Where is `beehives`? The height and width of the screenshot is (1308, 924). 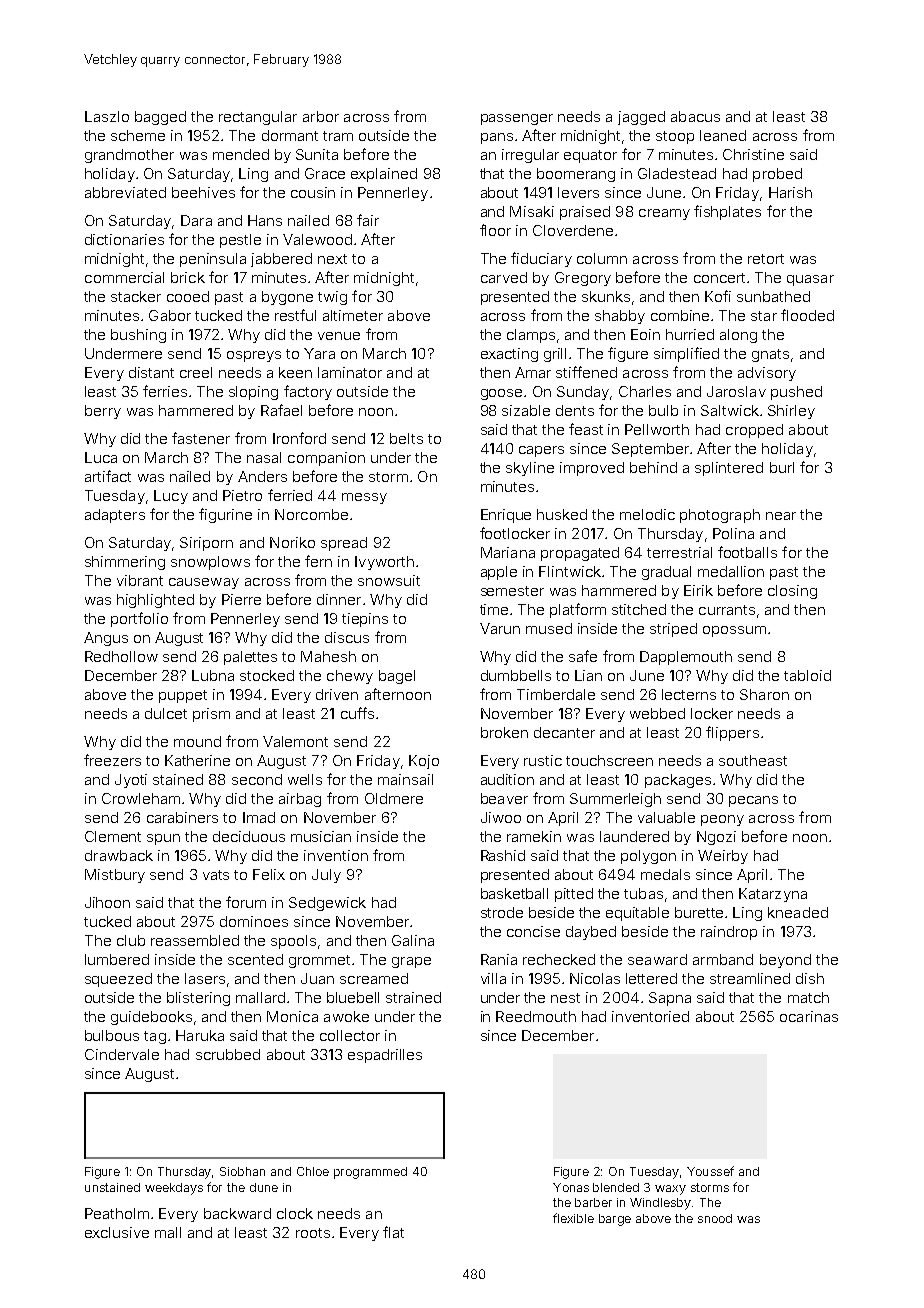
beehives is located at coordinates (203, 192).
